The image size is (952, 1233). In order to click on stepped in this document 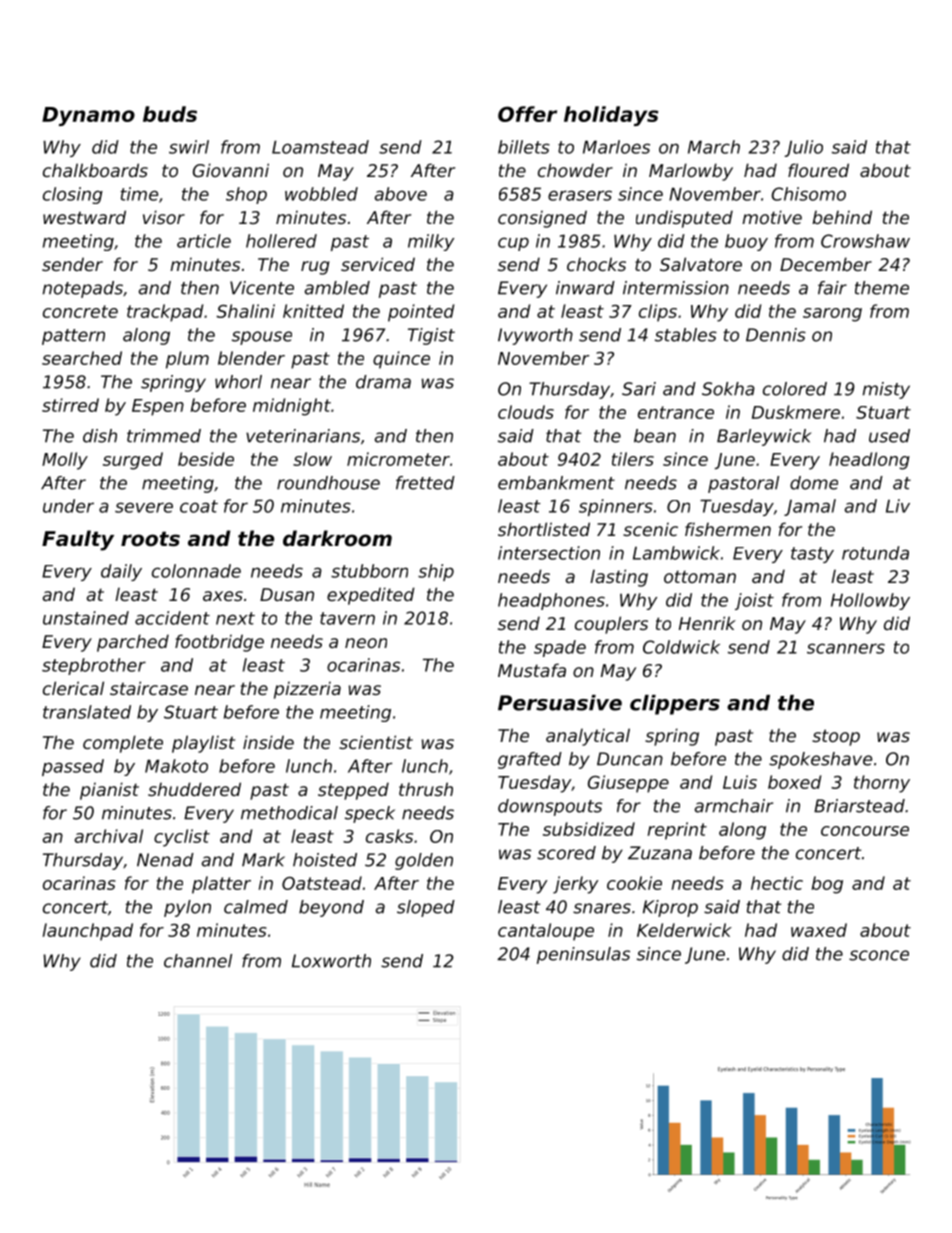, I will do `click(353, 791)`.
